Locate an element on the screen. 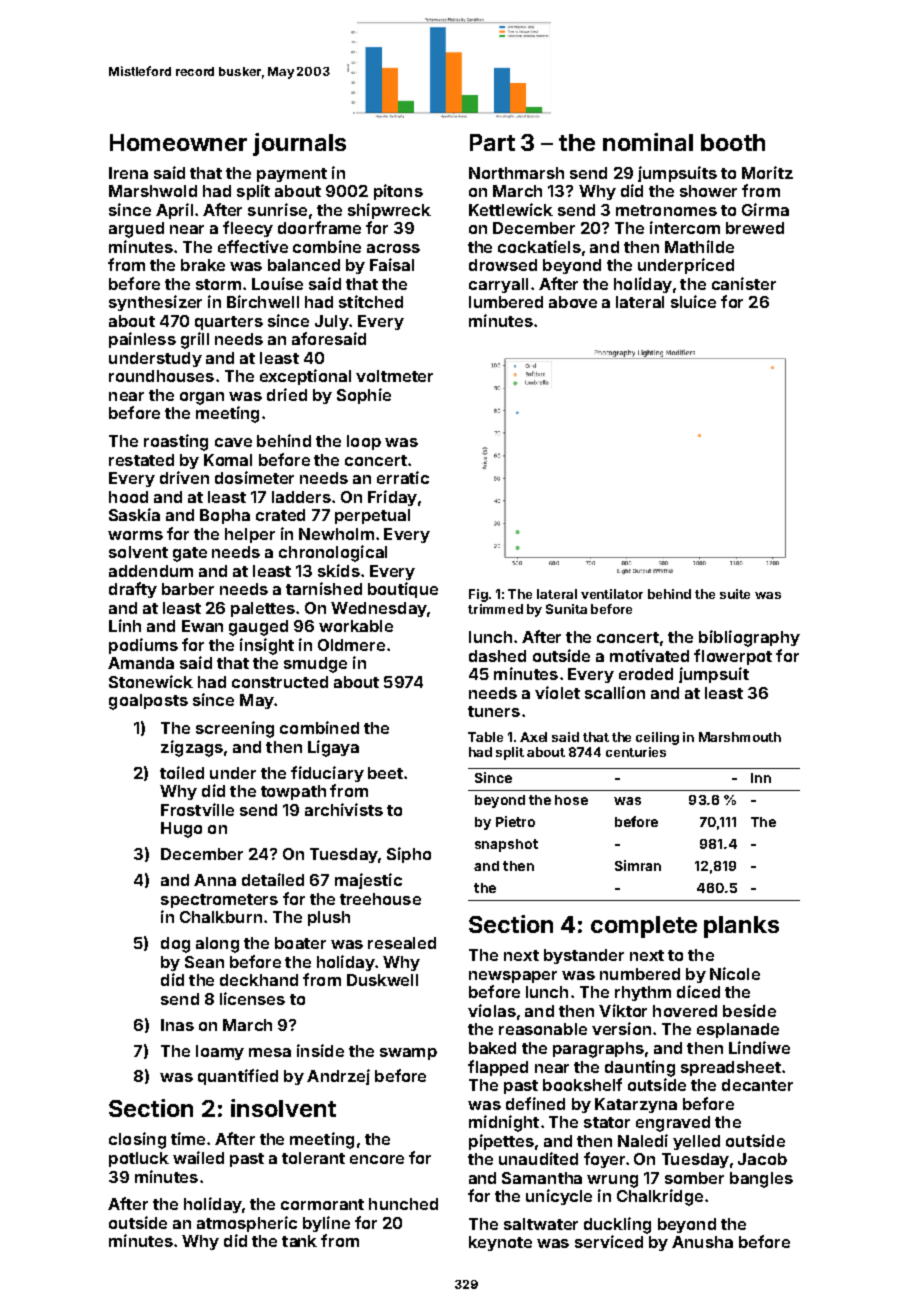  suite is located at coordinates (735, 594).
